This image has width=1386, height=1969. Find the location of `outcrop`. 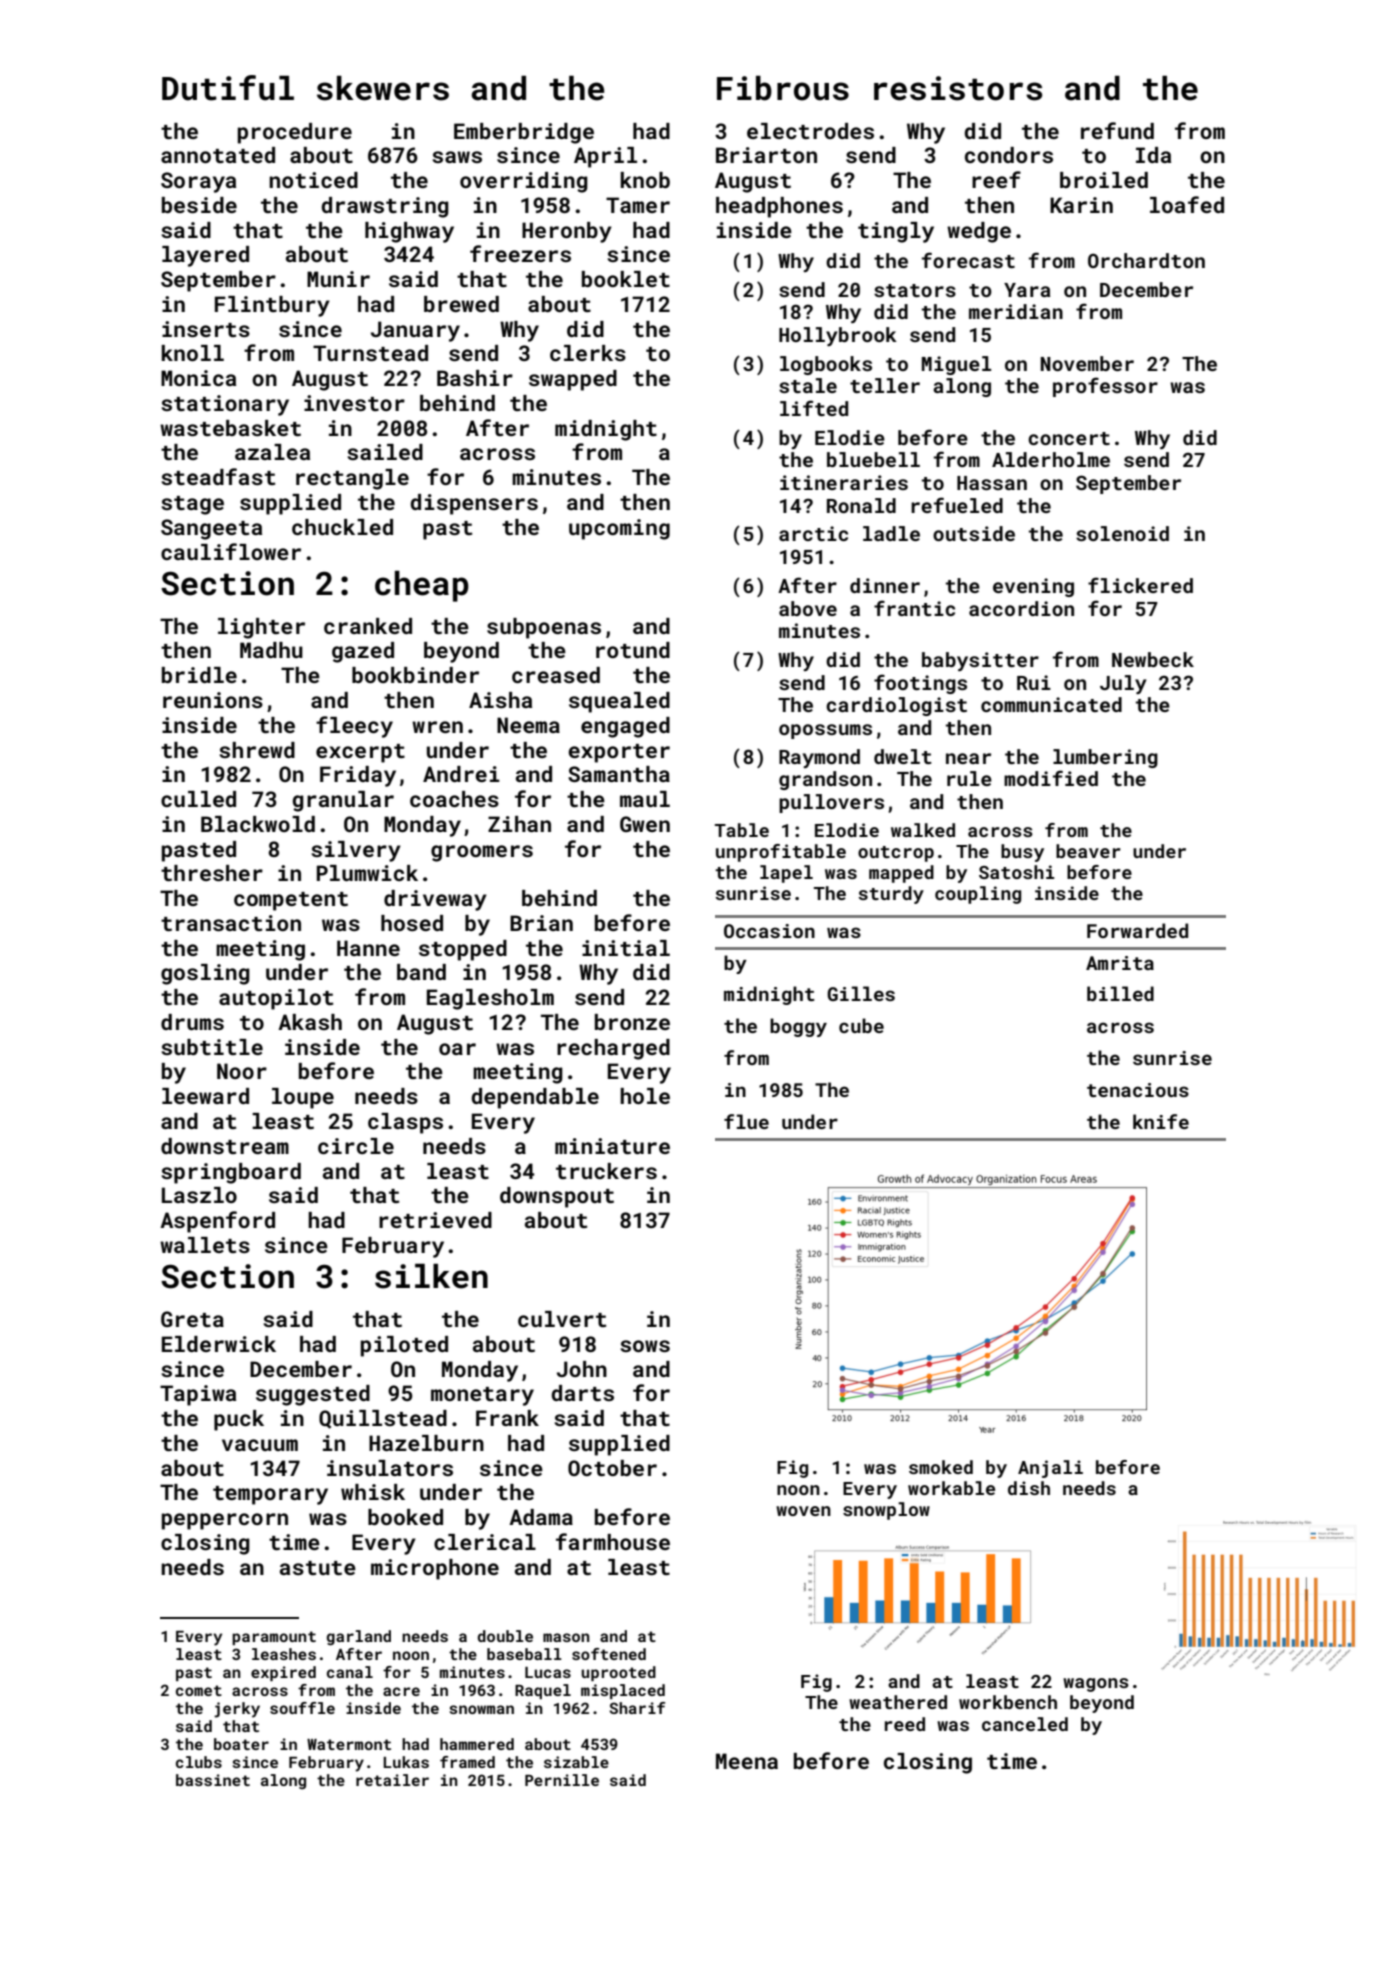

outcrop is located at coordinates (896, 854).
